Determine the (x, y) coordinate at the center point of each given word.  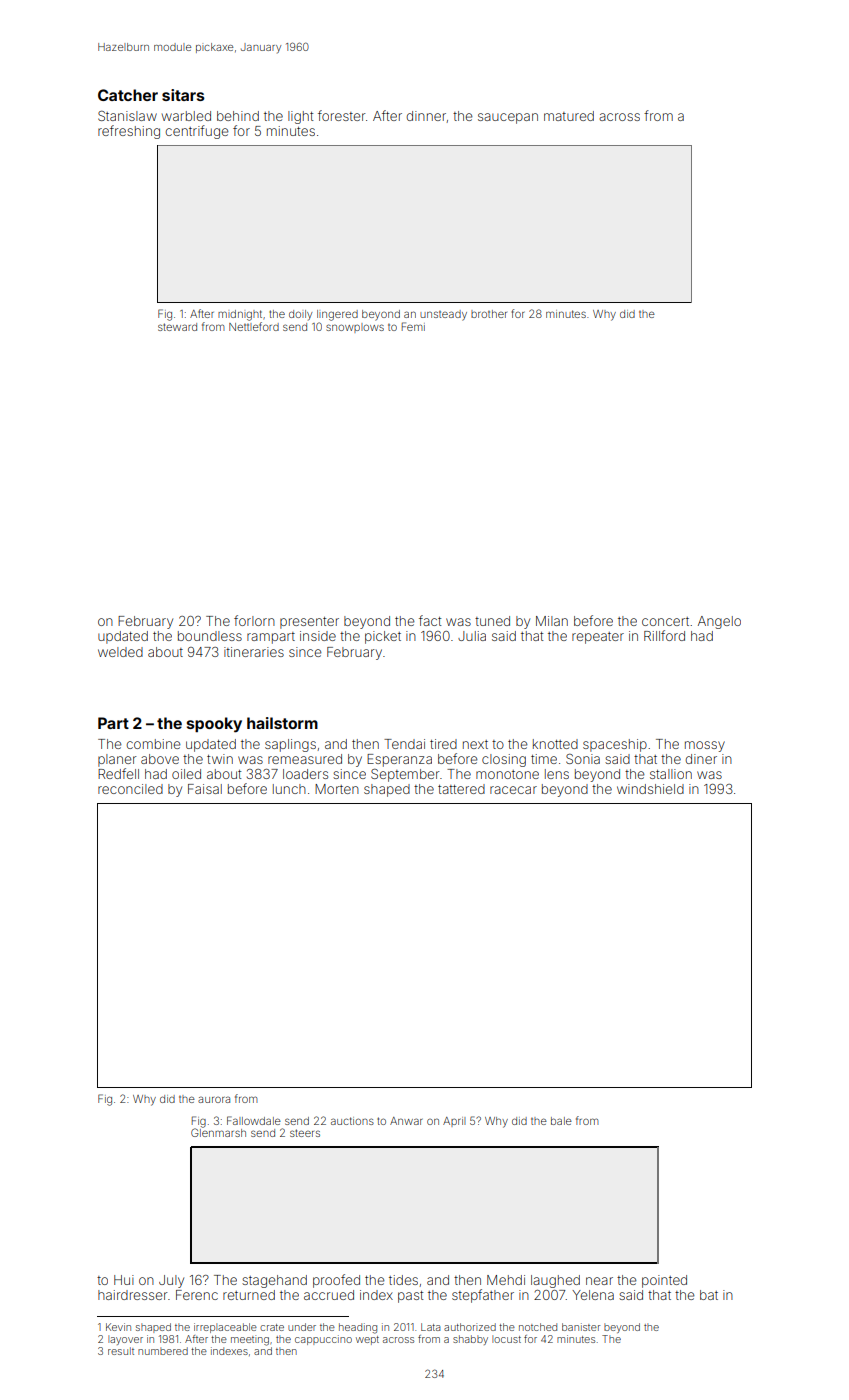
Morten (337, 789)
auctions (352, 1121)
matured (569, 116)
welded (120, 652)
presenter (309, 623)
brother (489, 314)
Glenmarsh (218, 1132)
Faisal (205, 789)
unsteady (443, 315)
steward (177, 327)
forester (342, 115)
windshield (650, 789)
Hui (124, 1280)
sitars (183, 95)
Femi (413, 326)
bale (561, 1121)
